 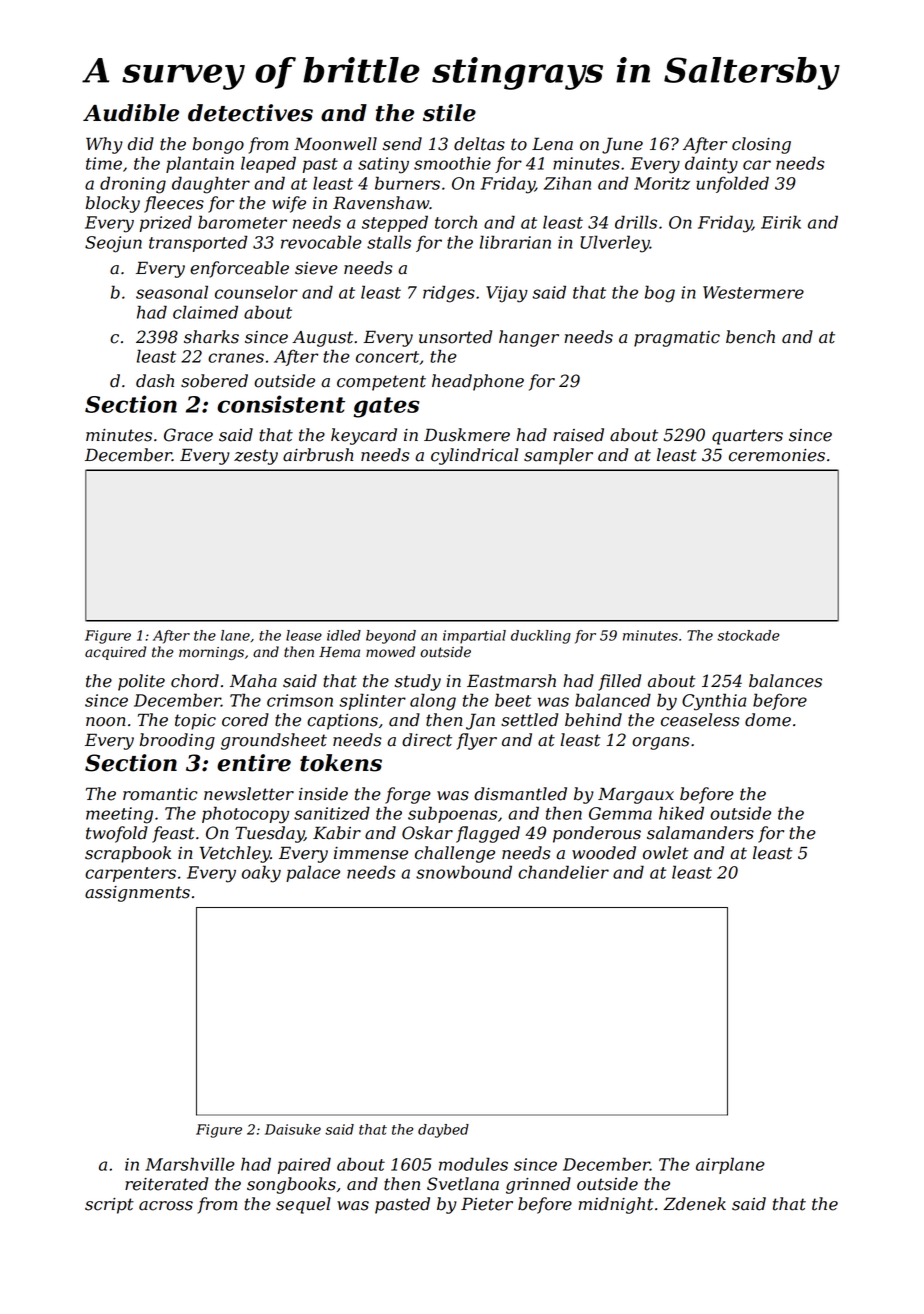 I want to click on stockade, so click(x=748, y=635).
